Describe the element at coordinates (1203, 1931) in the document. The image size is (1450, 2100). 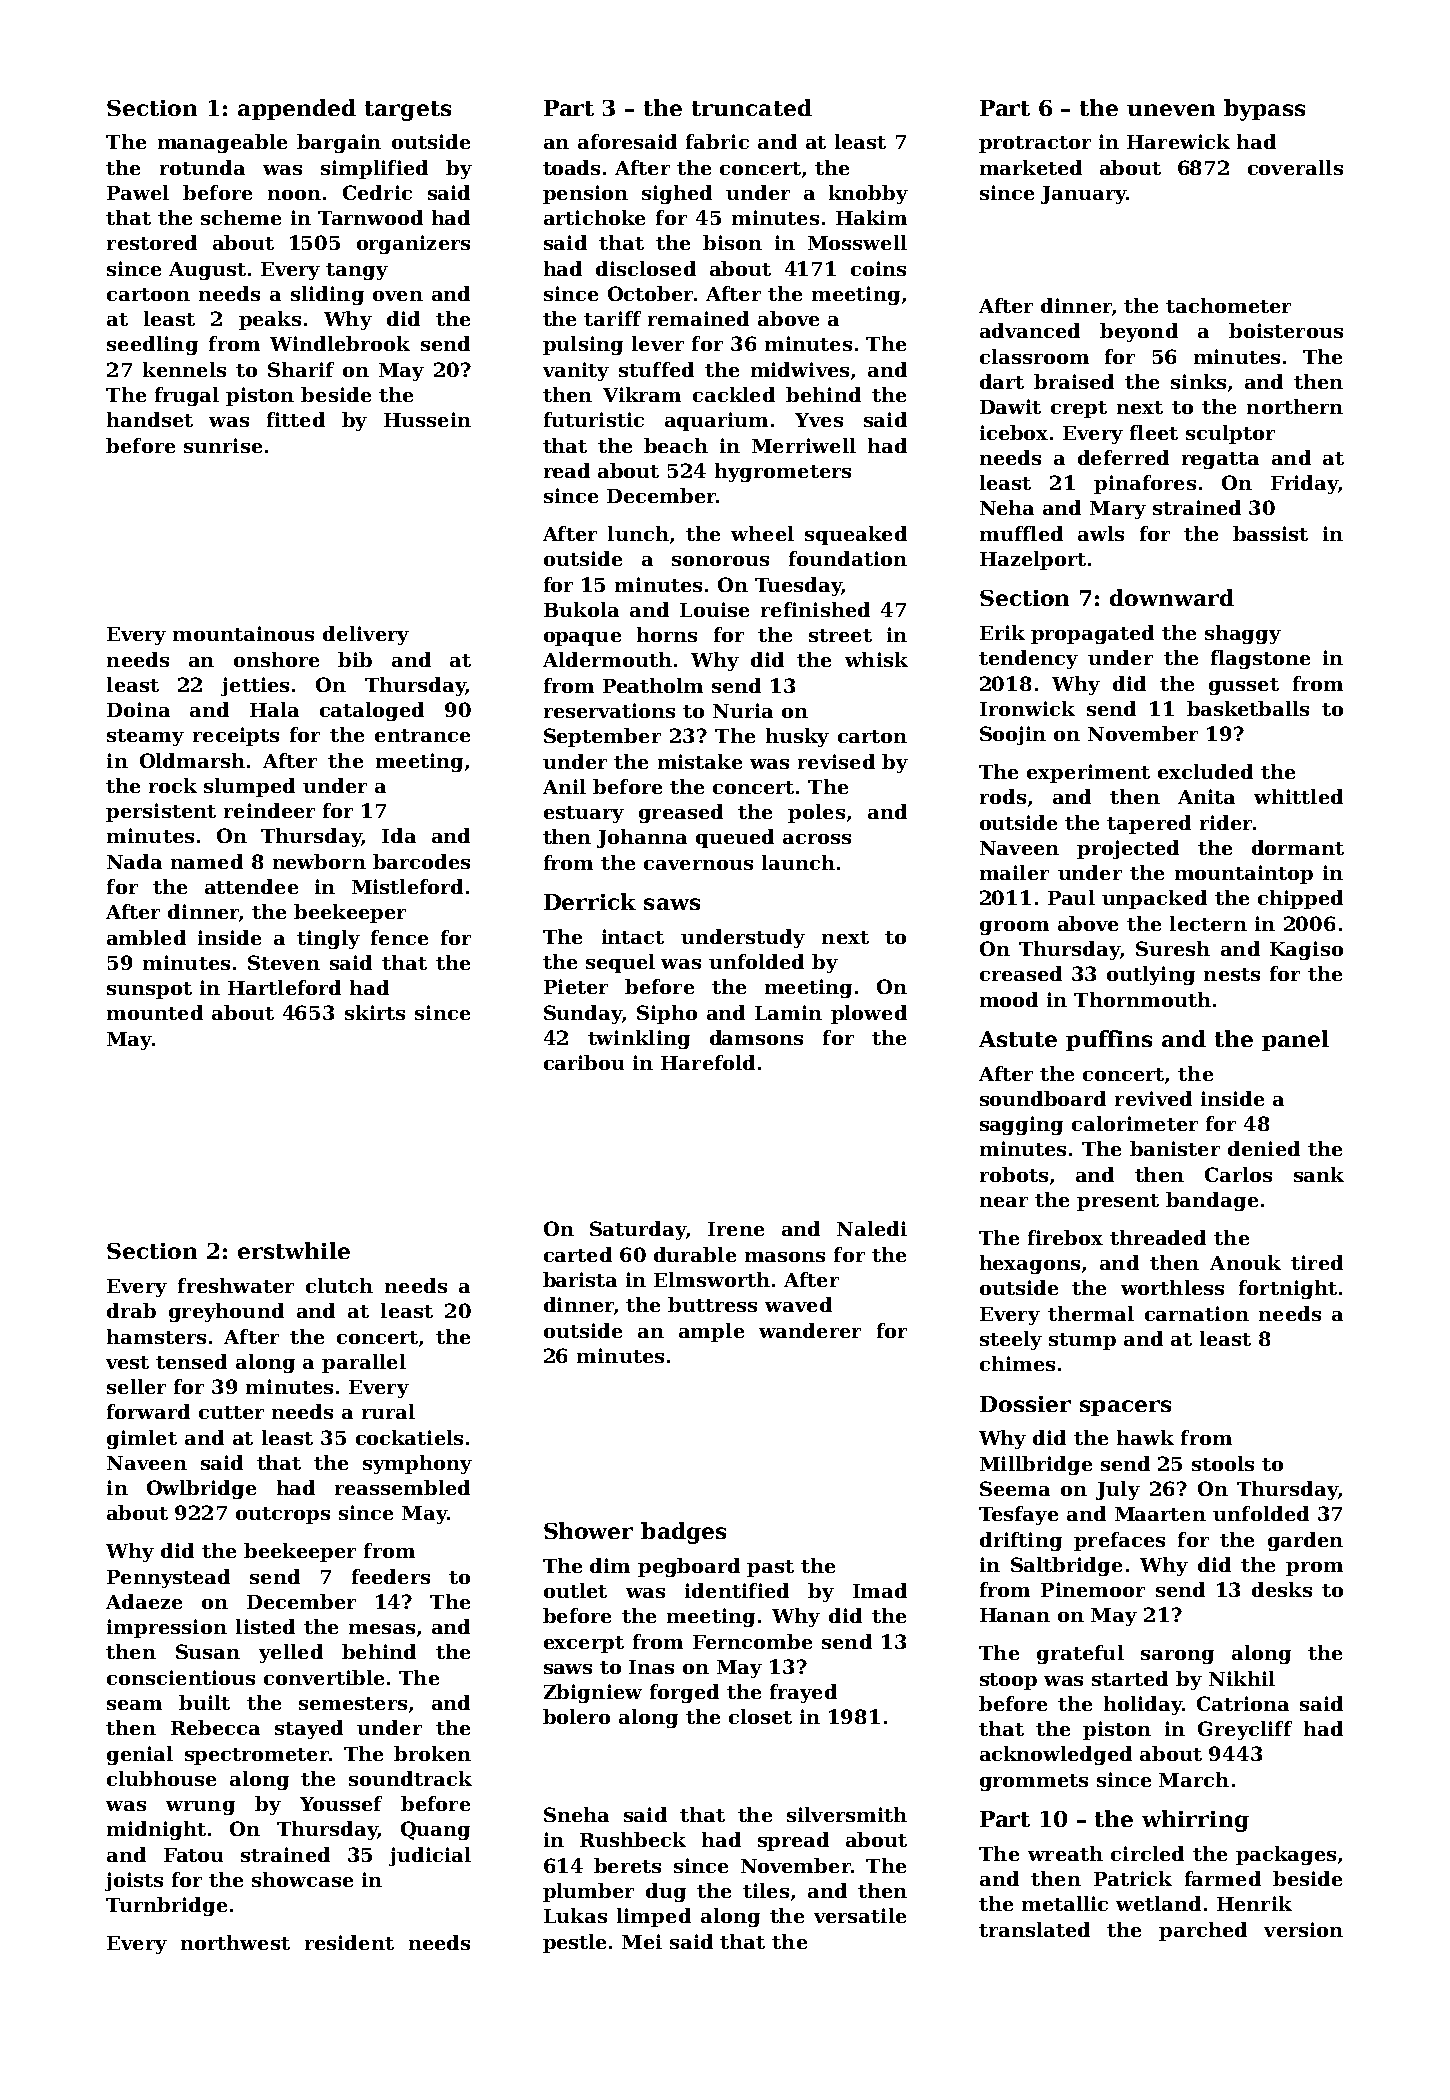
I see `parched` at that location.
